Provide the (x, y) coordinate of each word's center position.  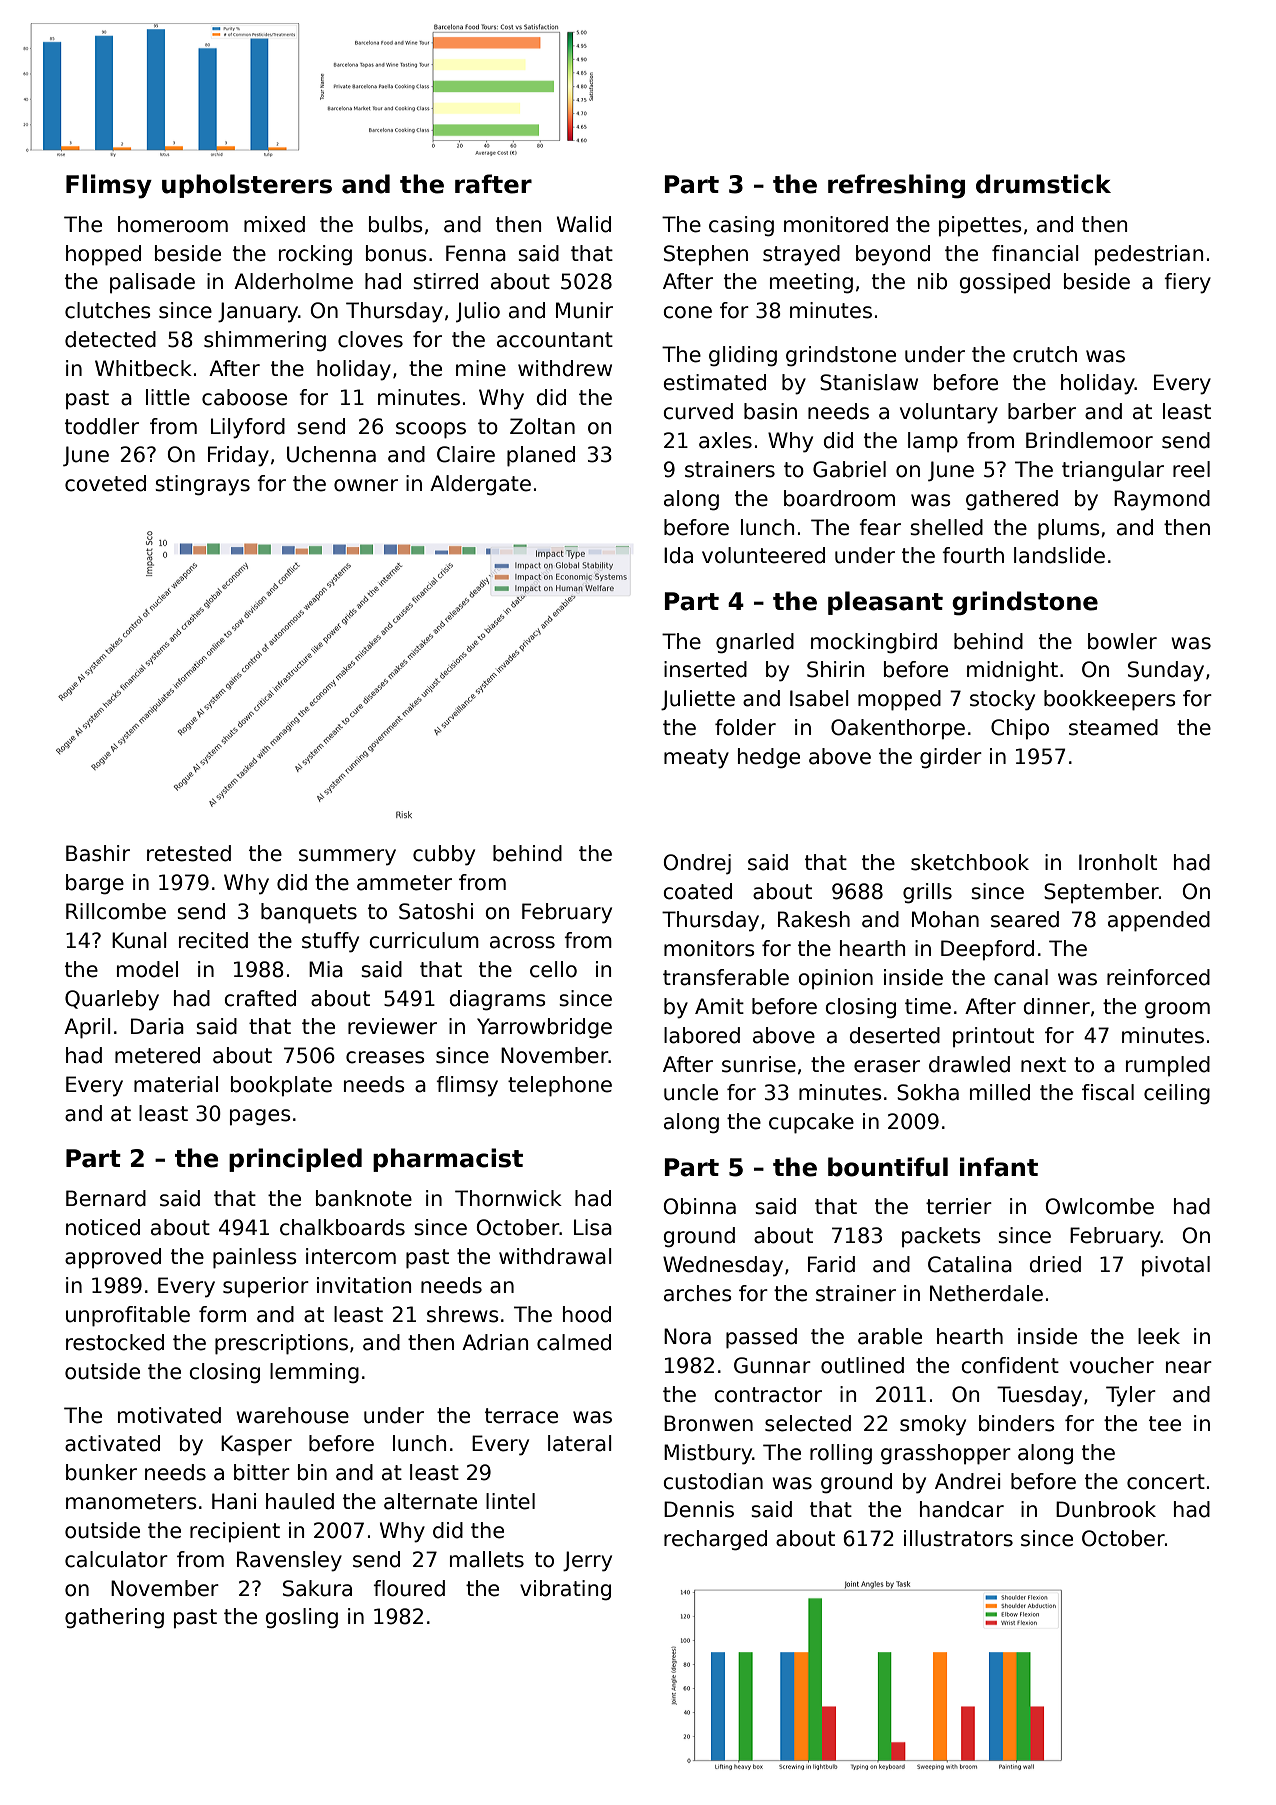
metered (157, 1055)
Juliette (698, 700)
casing (741, 226)
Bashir (98, 853)
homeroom (173, 224)
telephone (560, 1086)
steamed (1113, 727)
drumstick (1043, 184)
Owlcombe (1099, 1206)
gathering (114, 1618)
